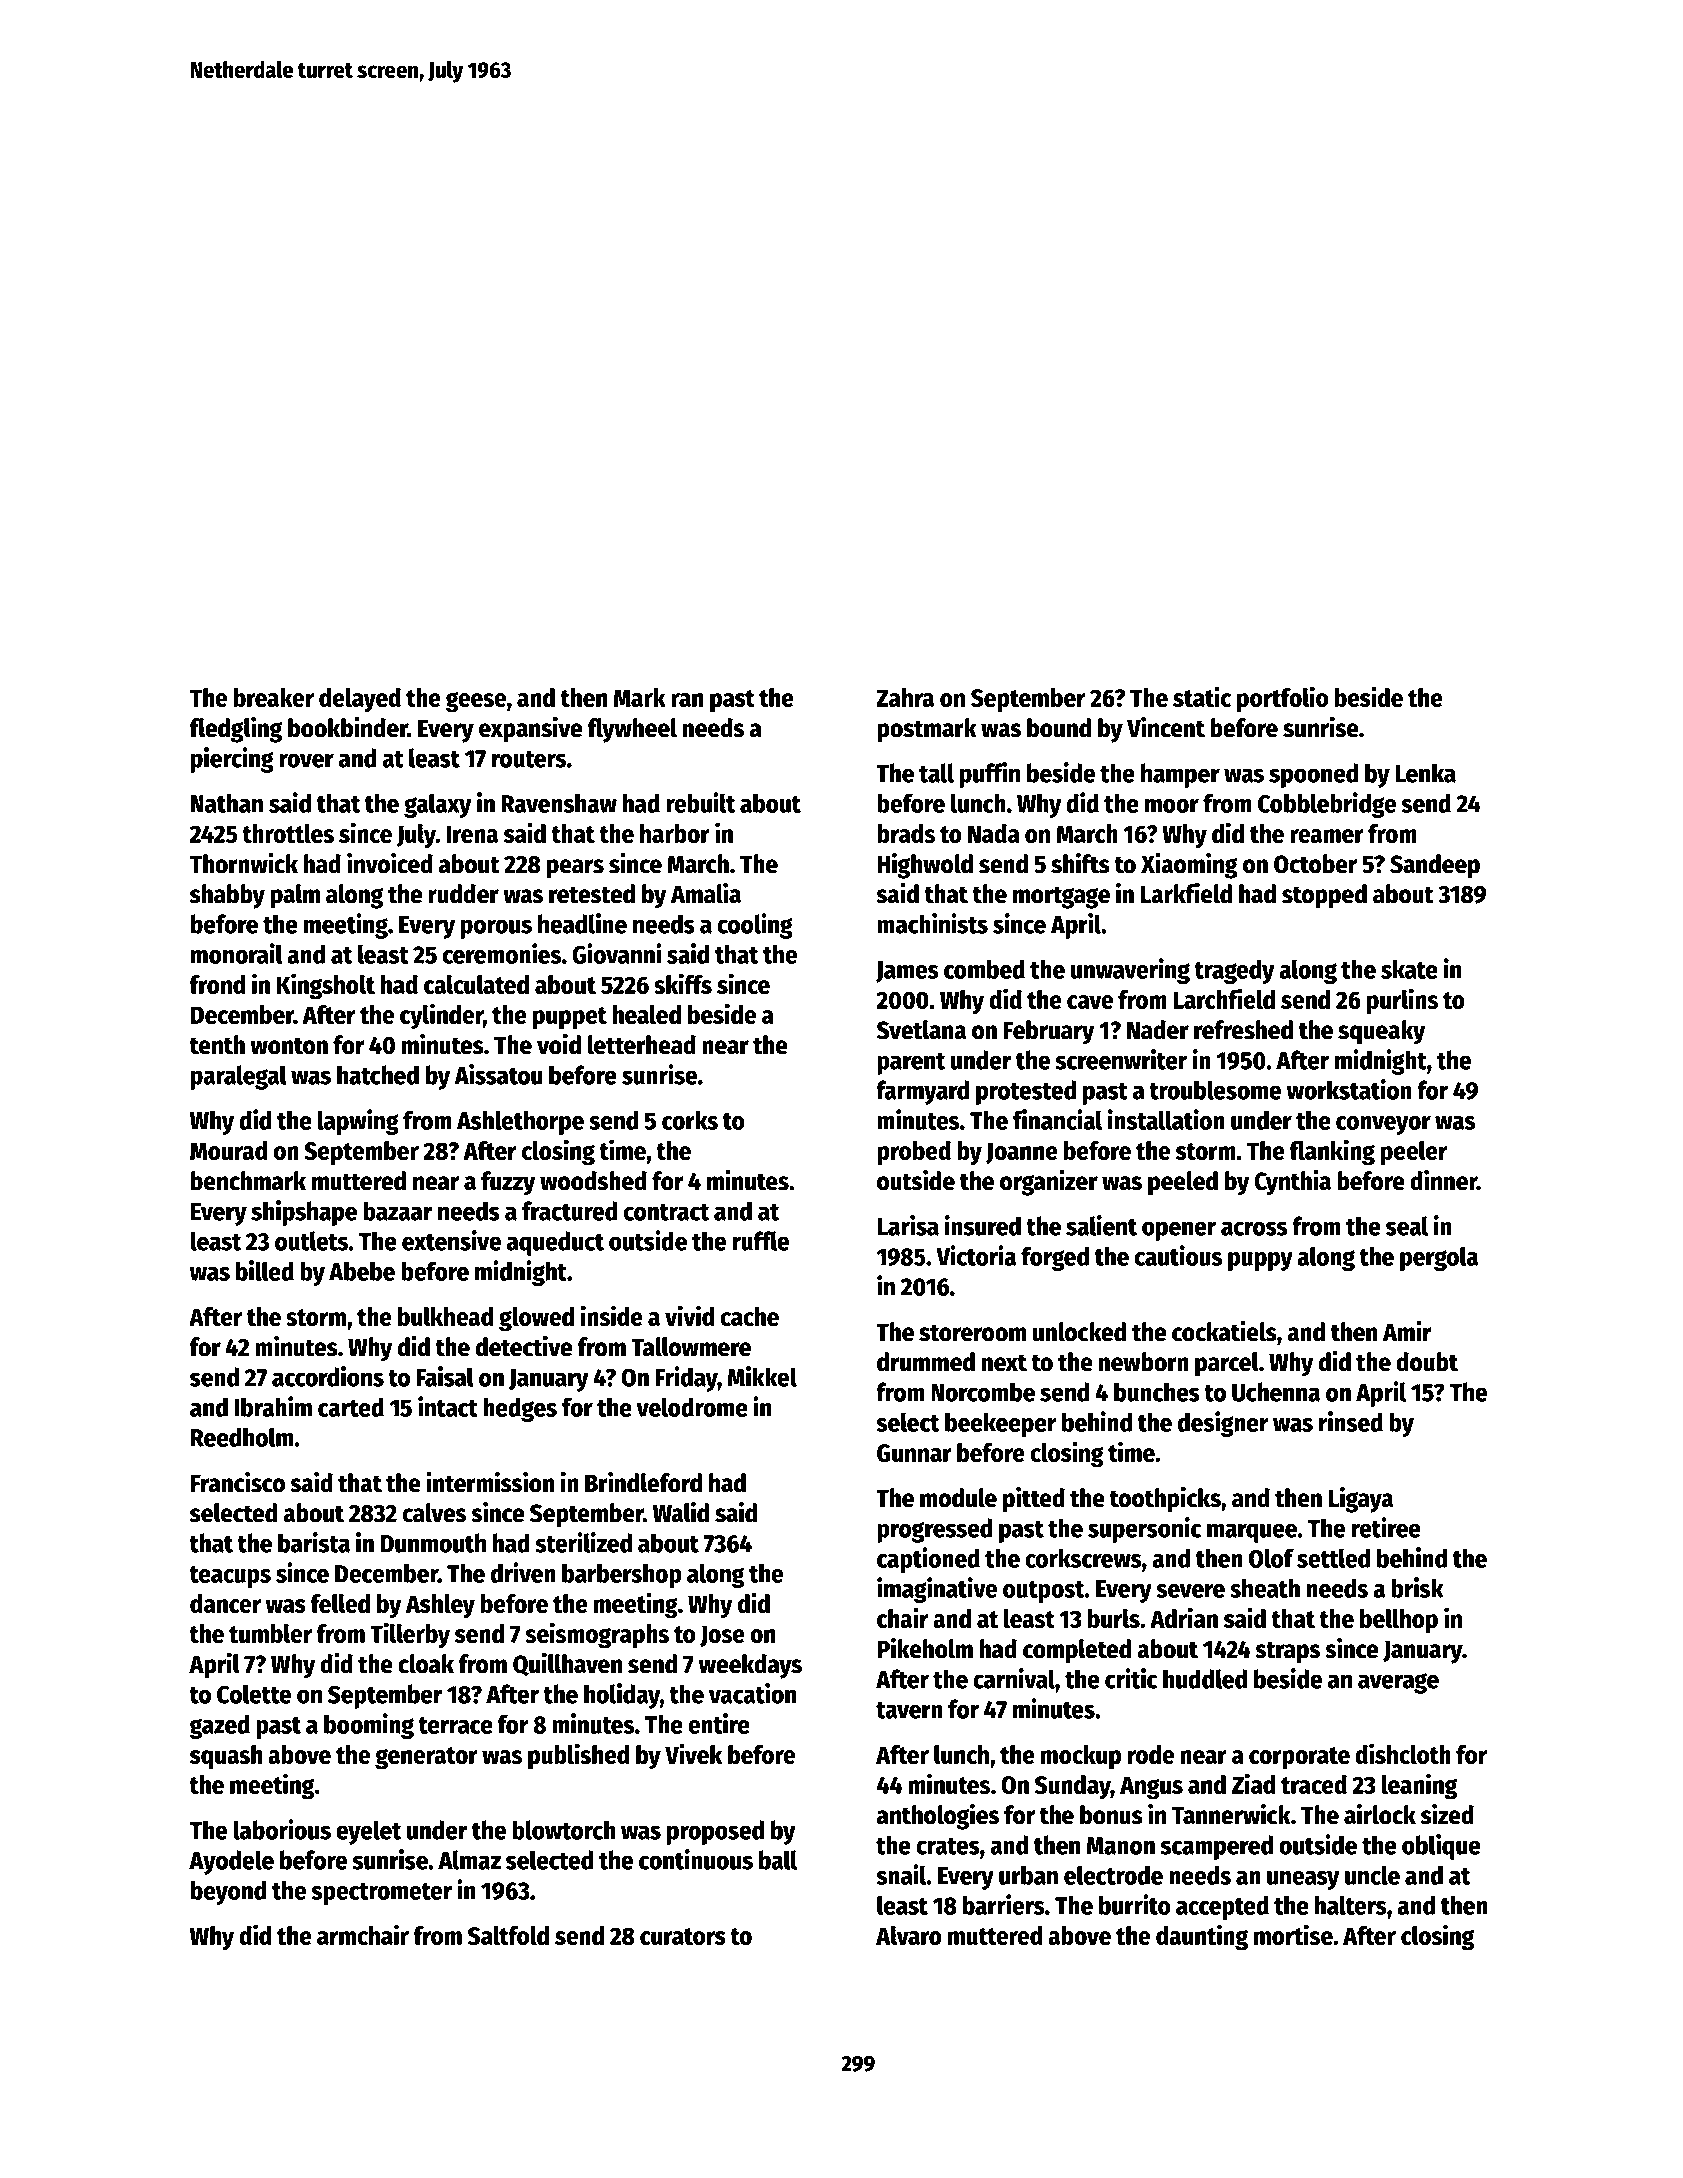  I want to click on fuzzy, so click(508, 1183).
